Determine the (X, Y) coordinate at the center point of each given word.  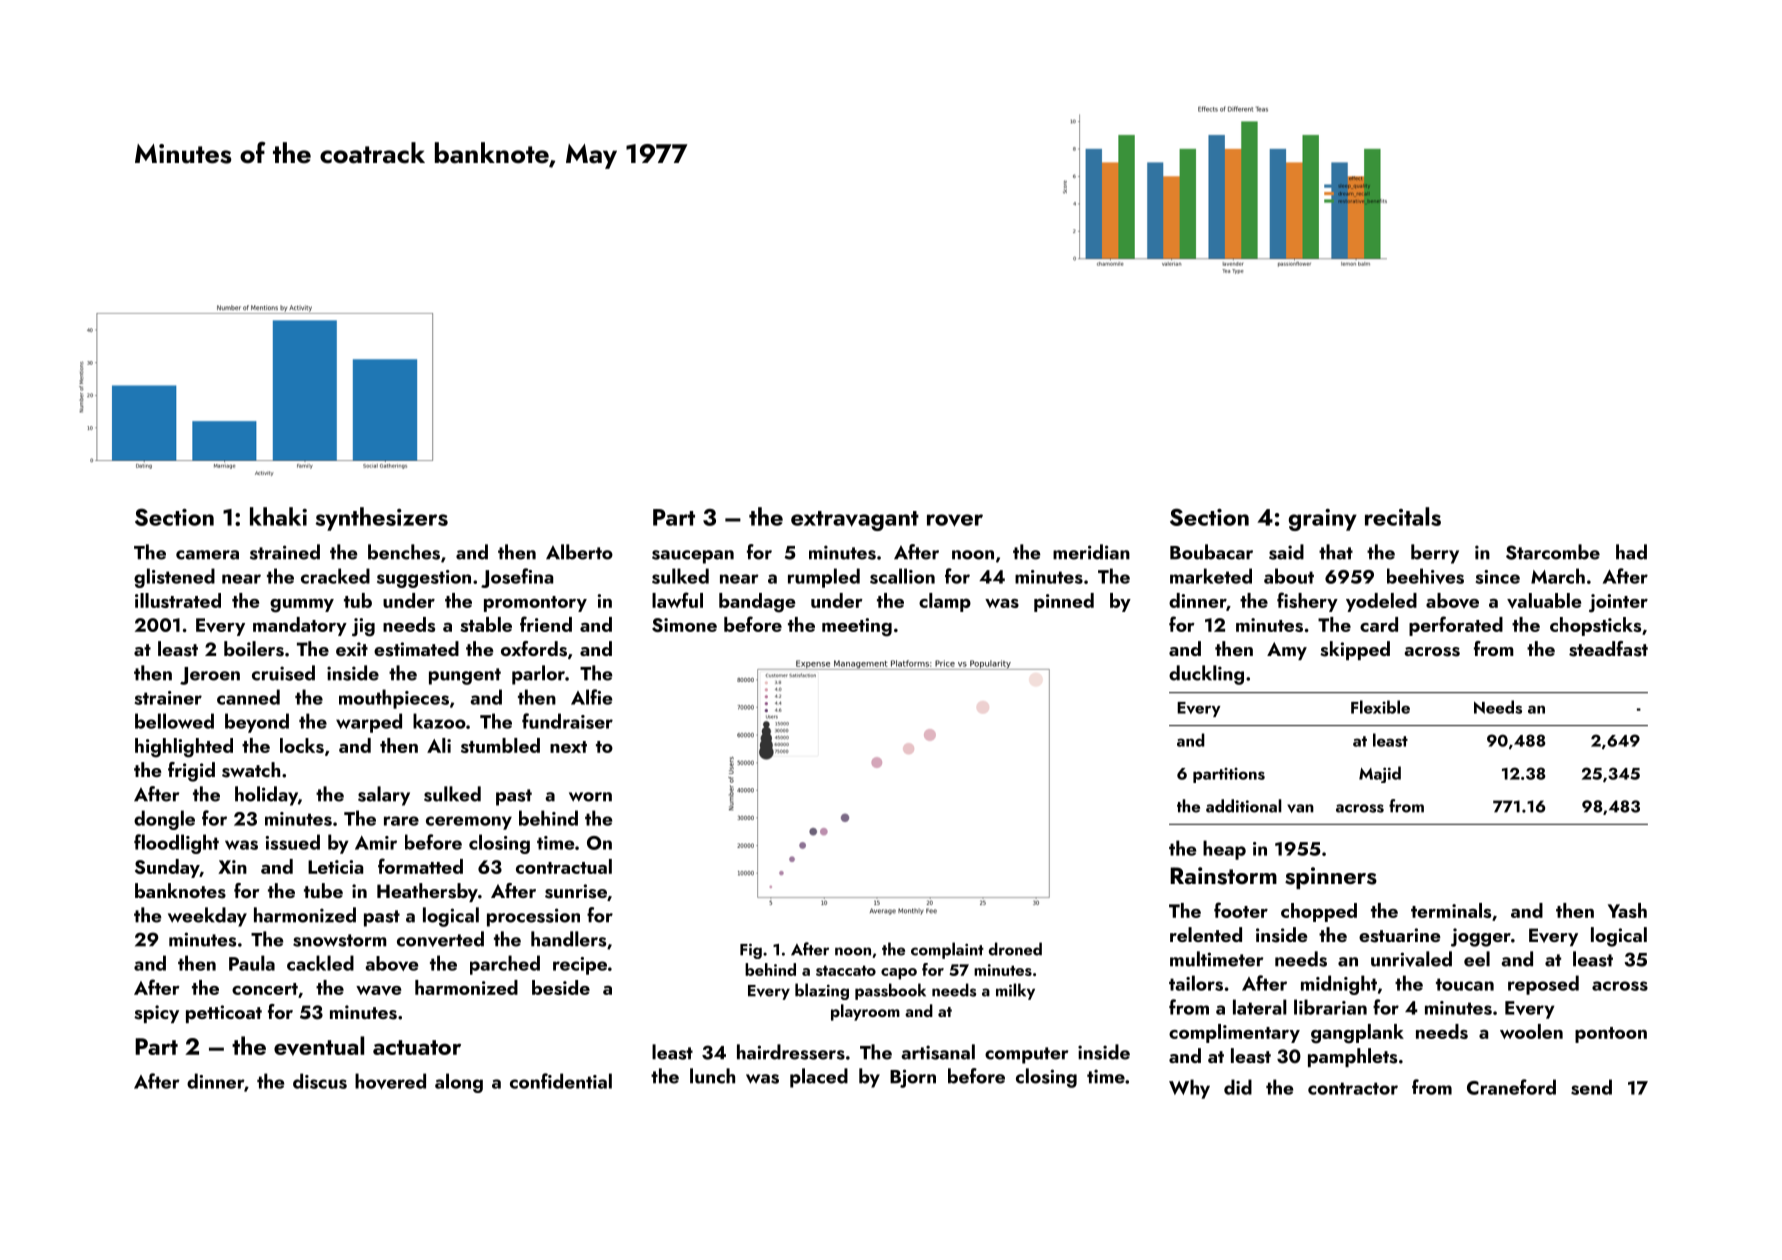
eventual (319, 1046)
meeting (857, 627)
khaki (278, 516)
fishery (1307, 602)
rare (401, 821)
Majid (1380, 774)
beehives (1425, 576)
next (568, 747)
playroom (865, 1012)
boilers (254, 649)
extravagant (855, 521)
